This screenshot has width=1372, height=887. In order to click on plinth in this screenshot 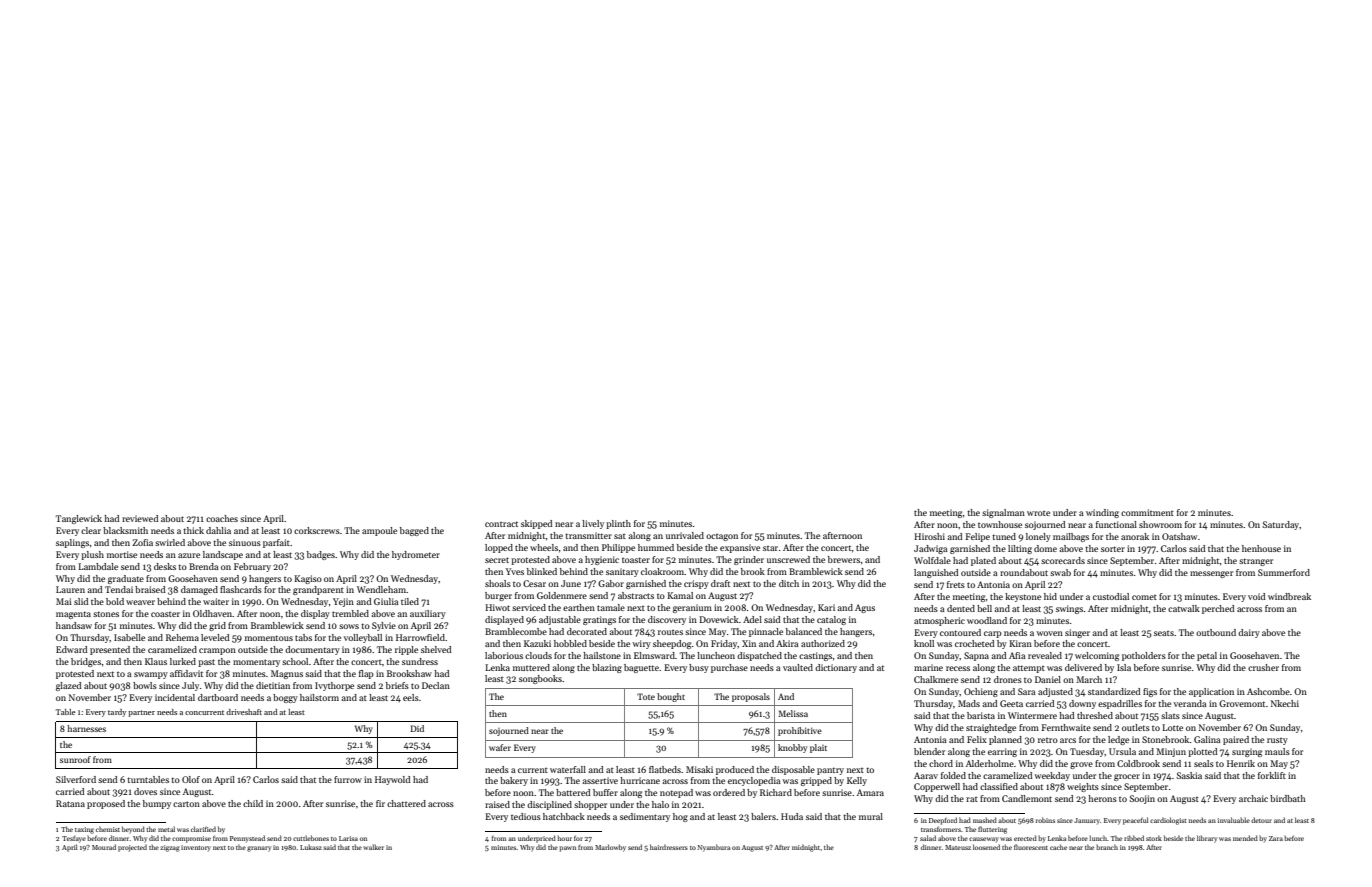, I will do `click(618, 524)`.
